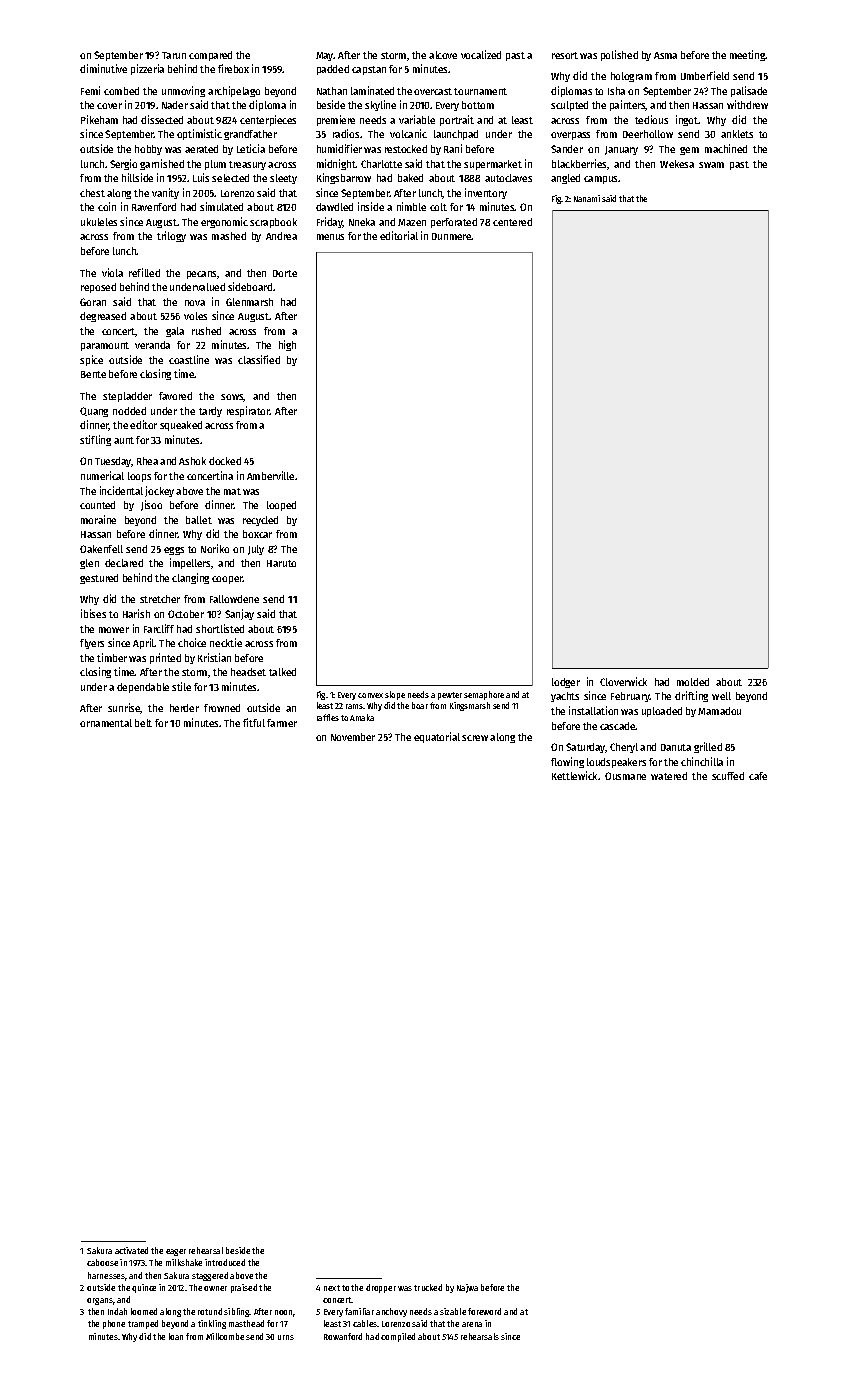 The image size is (849, 1400). What do you see at coordinates (174, 55) in the image?
I see `Tarun` at bounding box center [174, 55].
